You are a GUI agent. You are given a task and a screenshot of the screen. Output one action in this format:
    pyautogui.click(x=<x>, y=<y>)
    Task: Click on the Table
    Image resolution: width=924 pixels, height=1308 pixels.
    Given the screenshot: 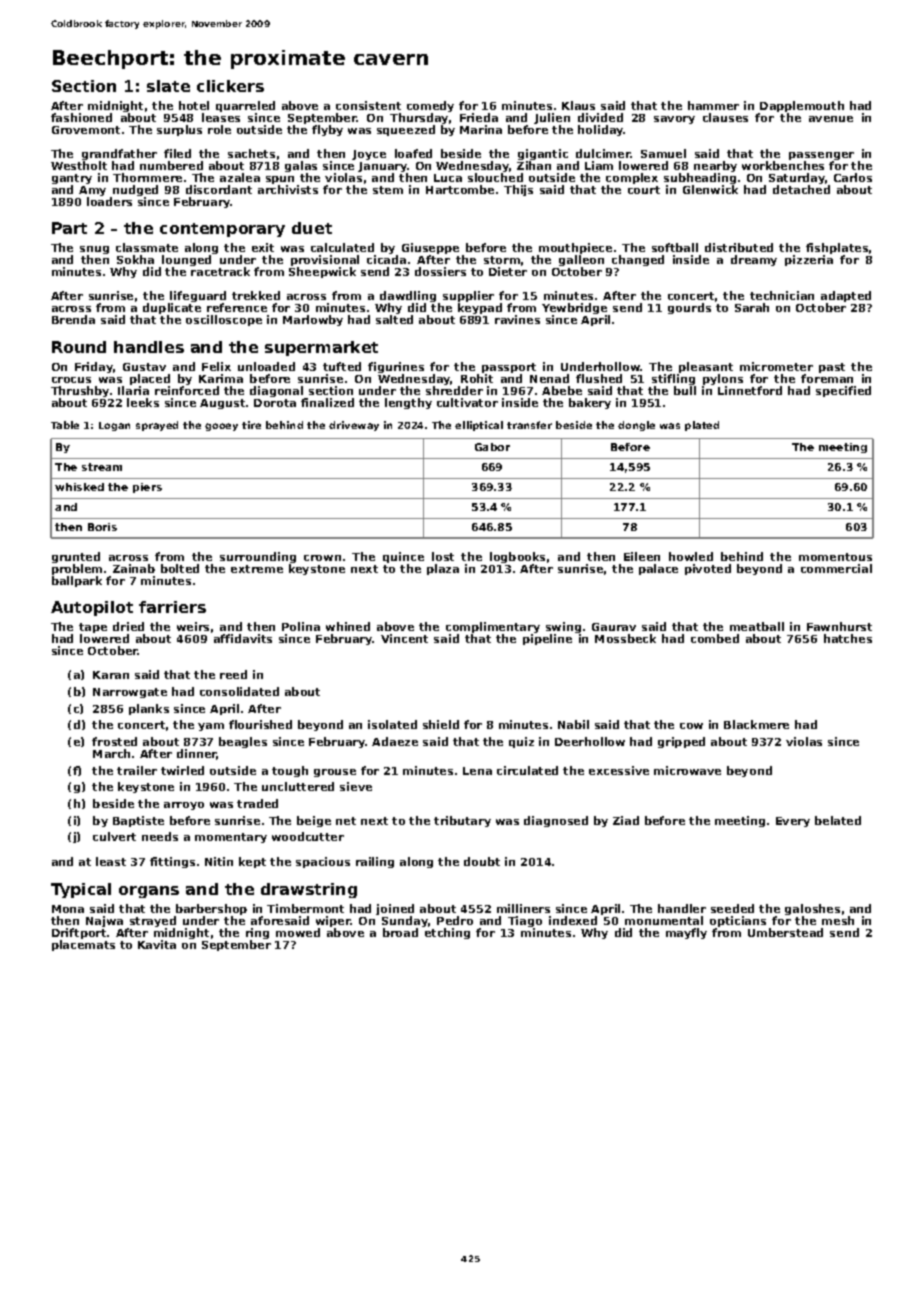 What is the action you would take?
    pyautogui.click(x=65, y=425)
